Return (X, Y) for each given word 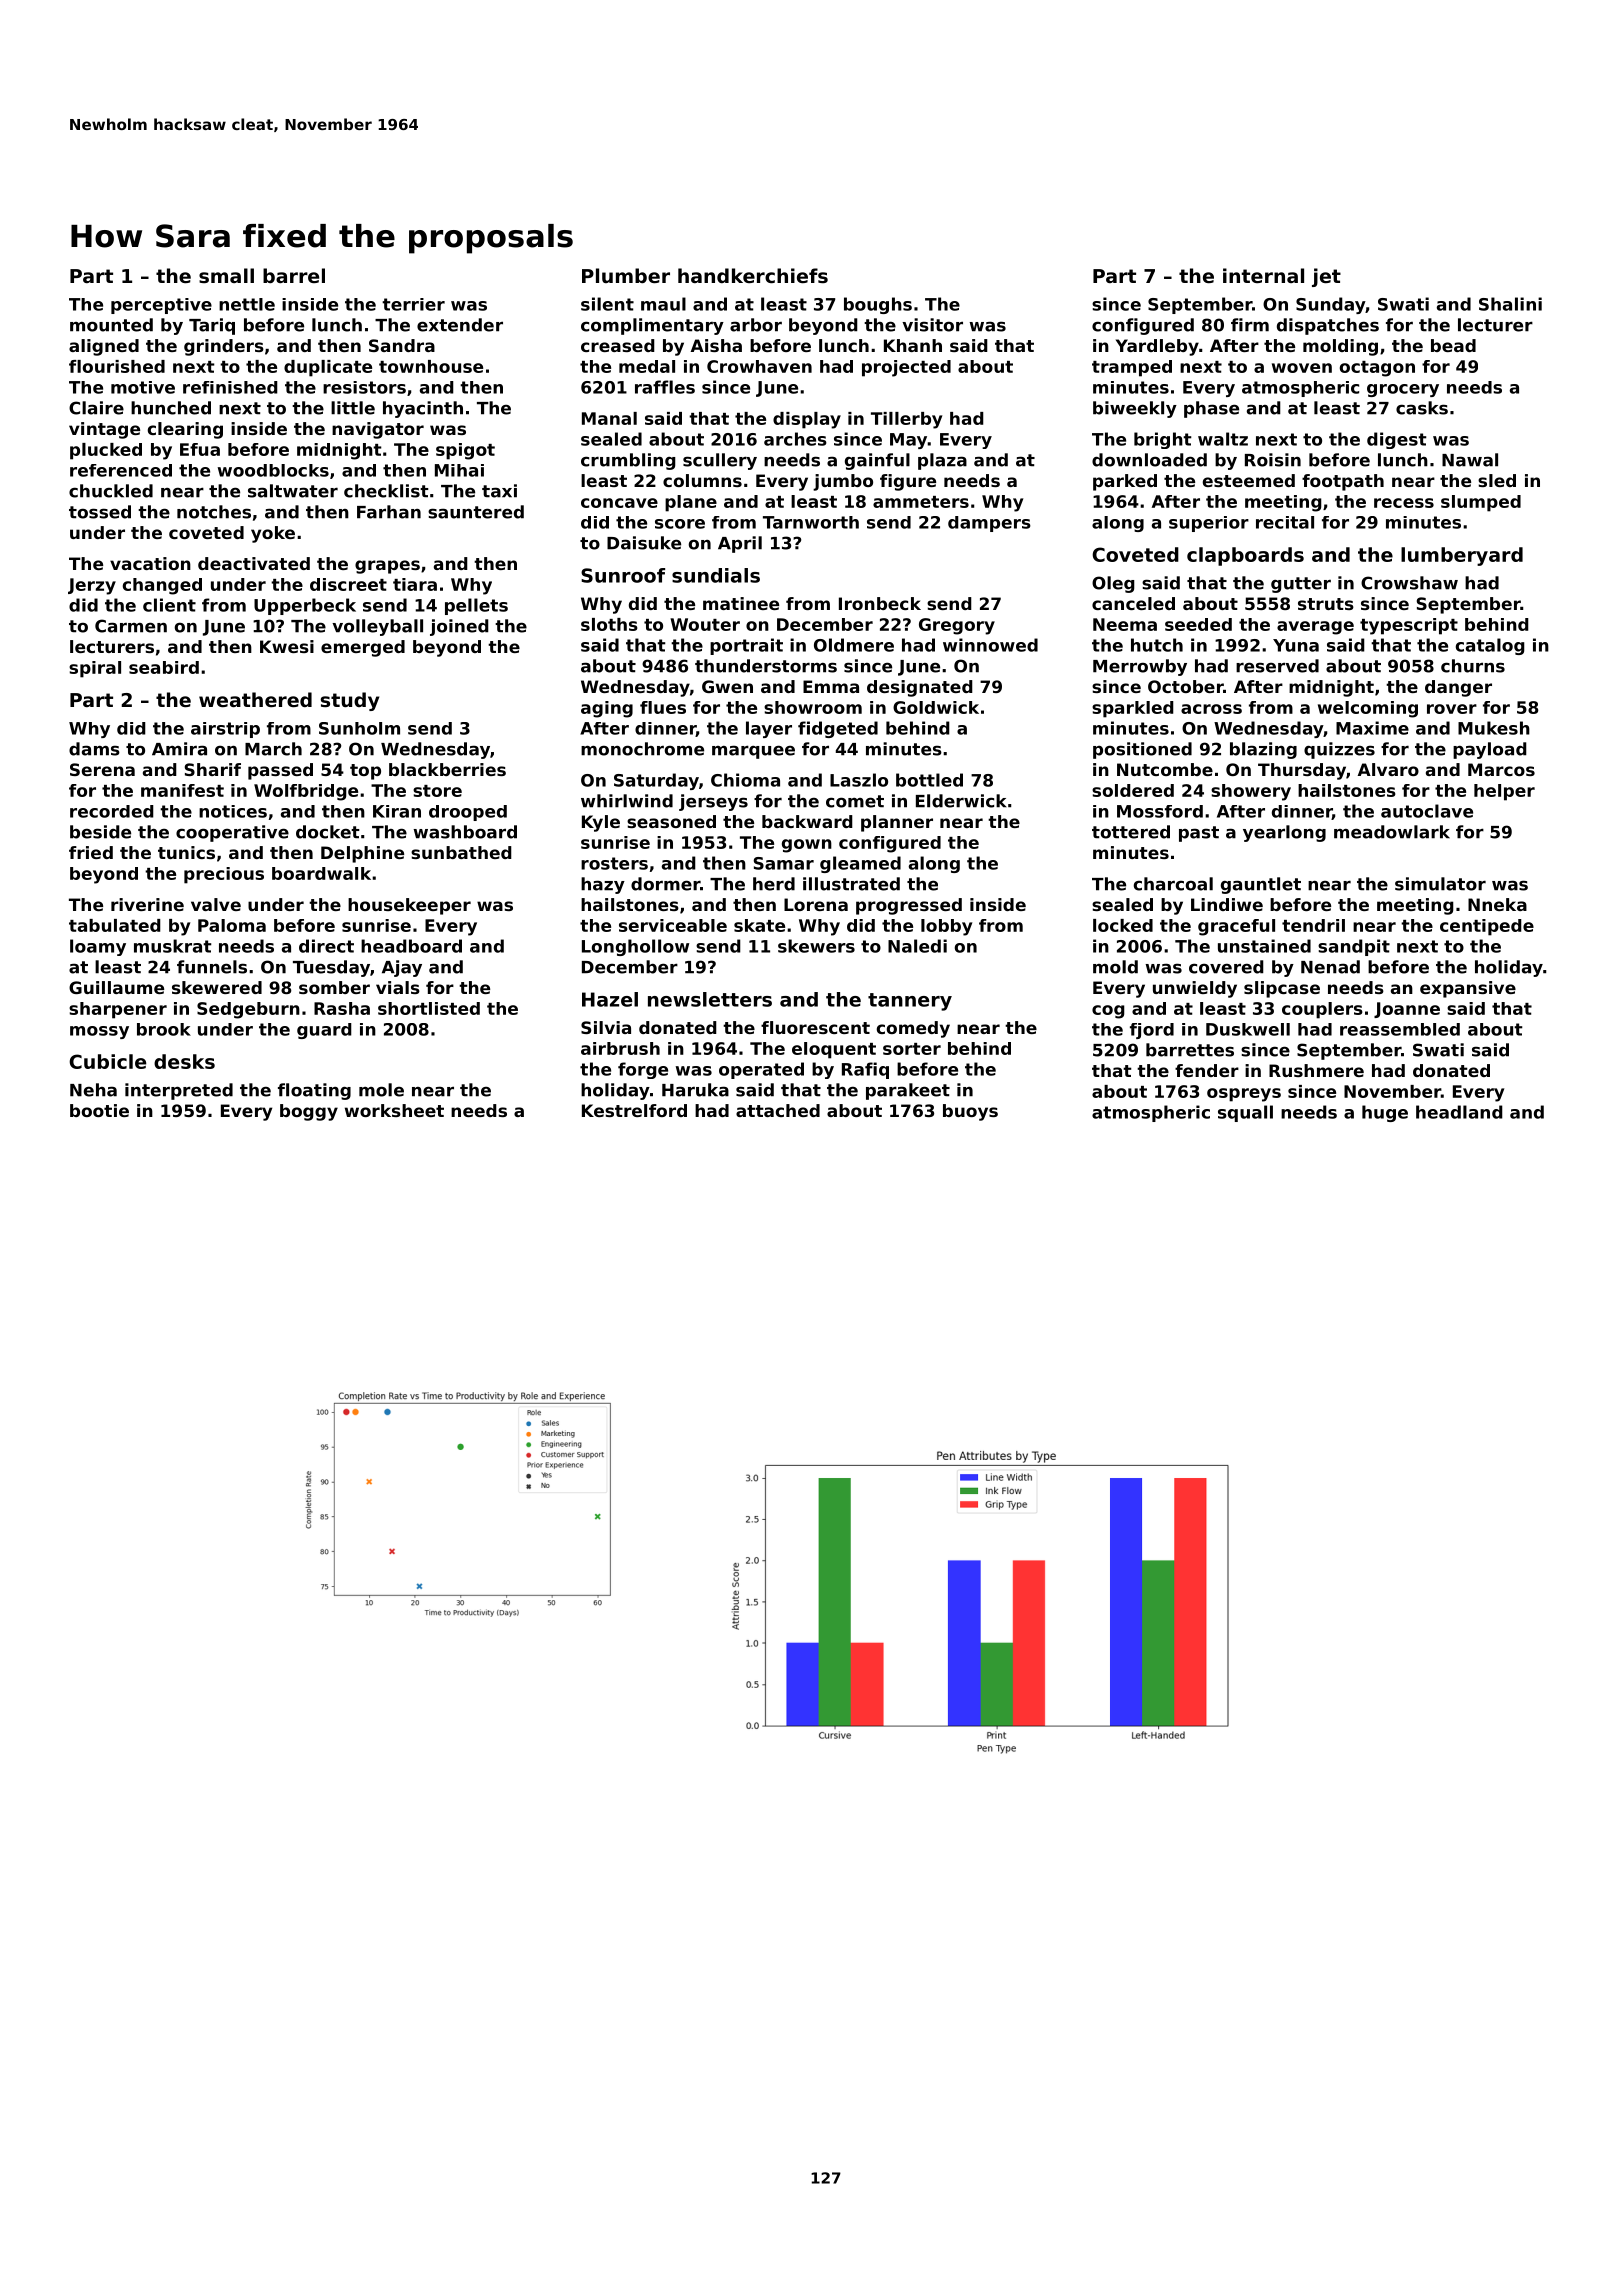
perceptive (161, 306)
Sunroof (623, 575)
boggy (309, 1112)
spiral (95, 669)
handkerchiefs (753, 275)
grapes (387, 567)
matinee (741, 603)
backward (807, 821)
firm (1250, 325)
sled (1497, 480)
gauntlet (1261, 885)
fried (91, 852)
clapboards (1245, 556)
